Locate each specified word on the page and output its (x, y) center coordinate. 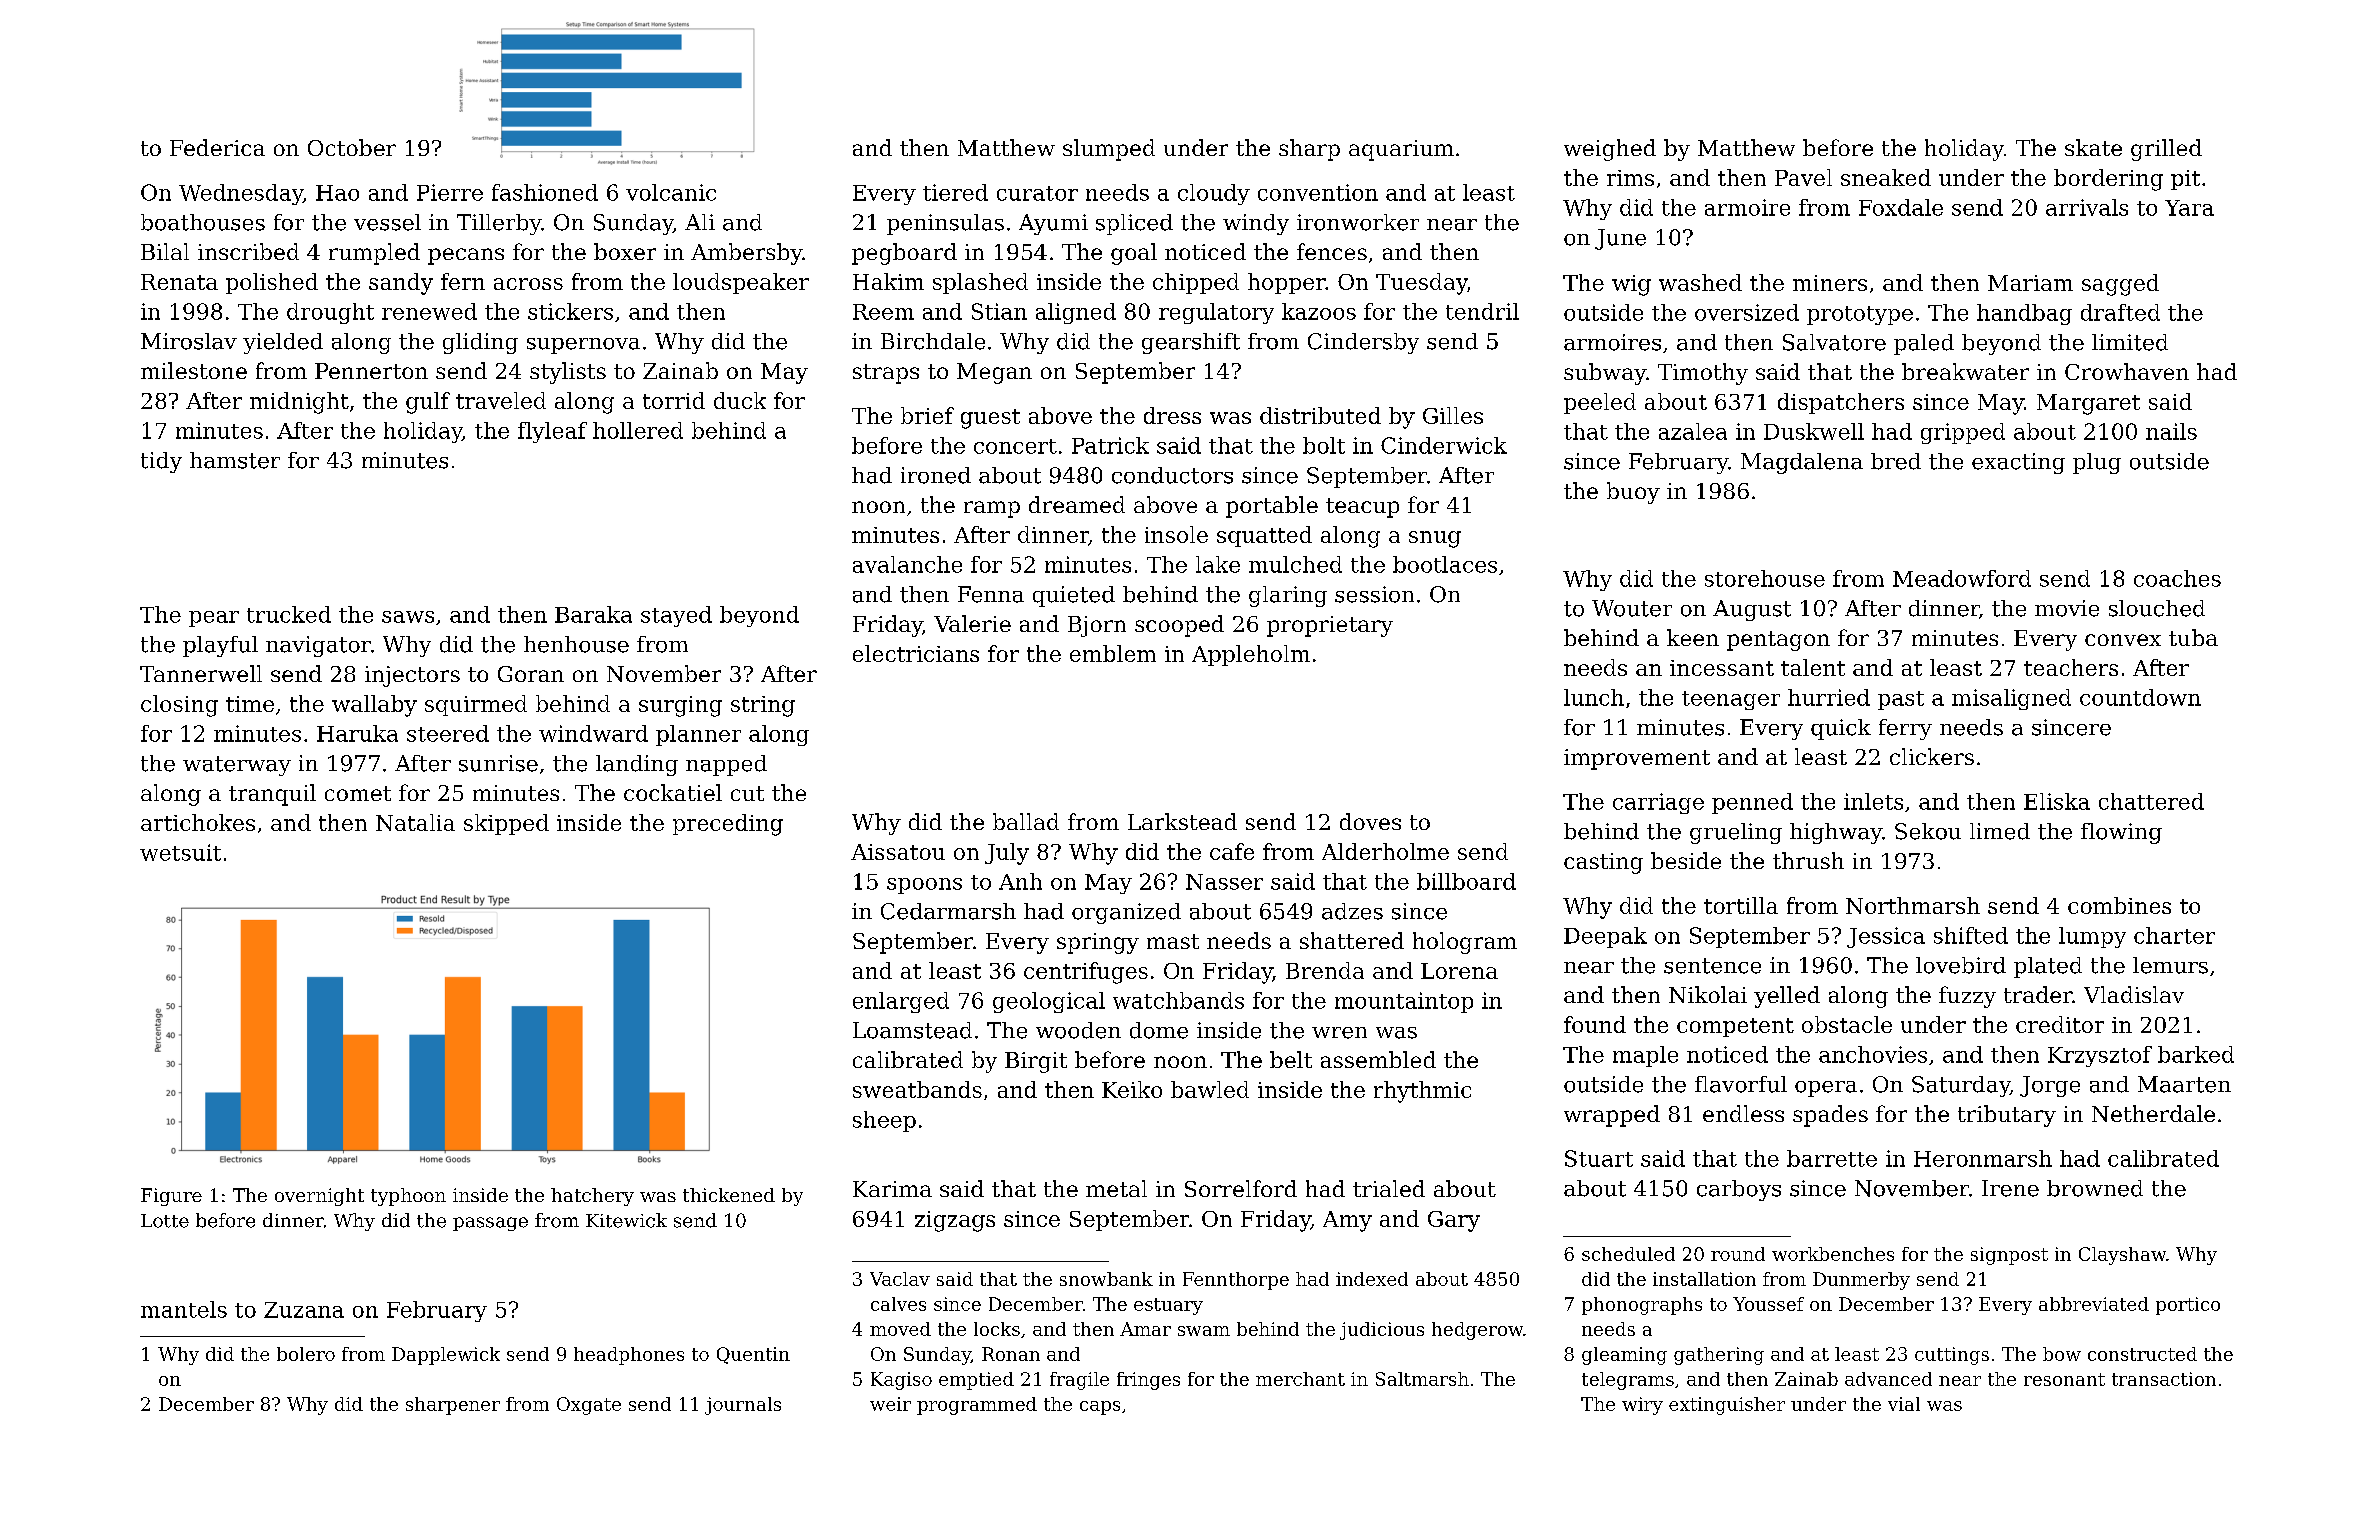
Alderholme (1385, 851)
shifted (1971, 935)
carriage (1658, 803)
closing (179, 706)
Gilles (1453, 415)
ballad (1026, 821)
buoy (1633, 493)
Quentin (753, 1355)
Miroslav (189, 341)
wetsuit (180, 852)
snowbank (1106, 1279)
